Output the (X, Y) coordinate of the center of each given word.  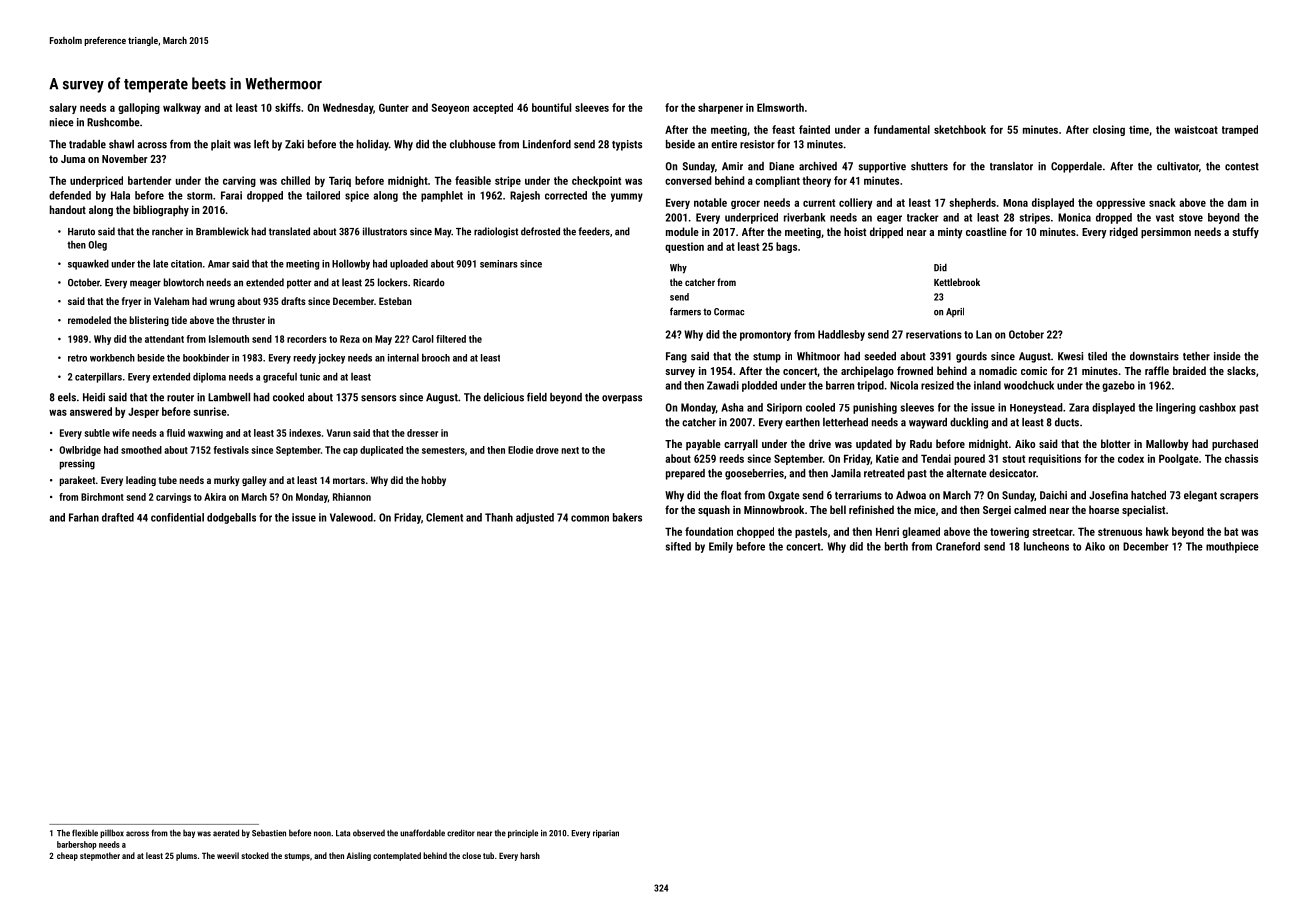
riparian (606, 834)
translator (1011, 166)
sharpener (720, 108)
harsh (530, 855)
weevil (228, 855)
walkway (182, 108)
